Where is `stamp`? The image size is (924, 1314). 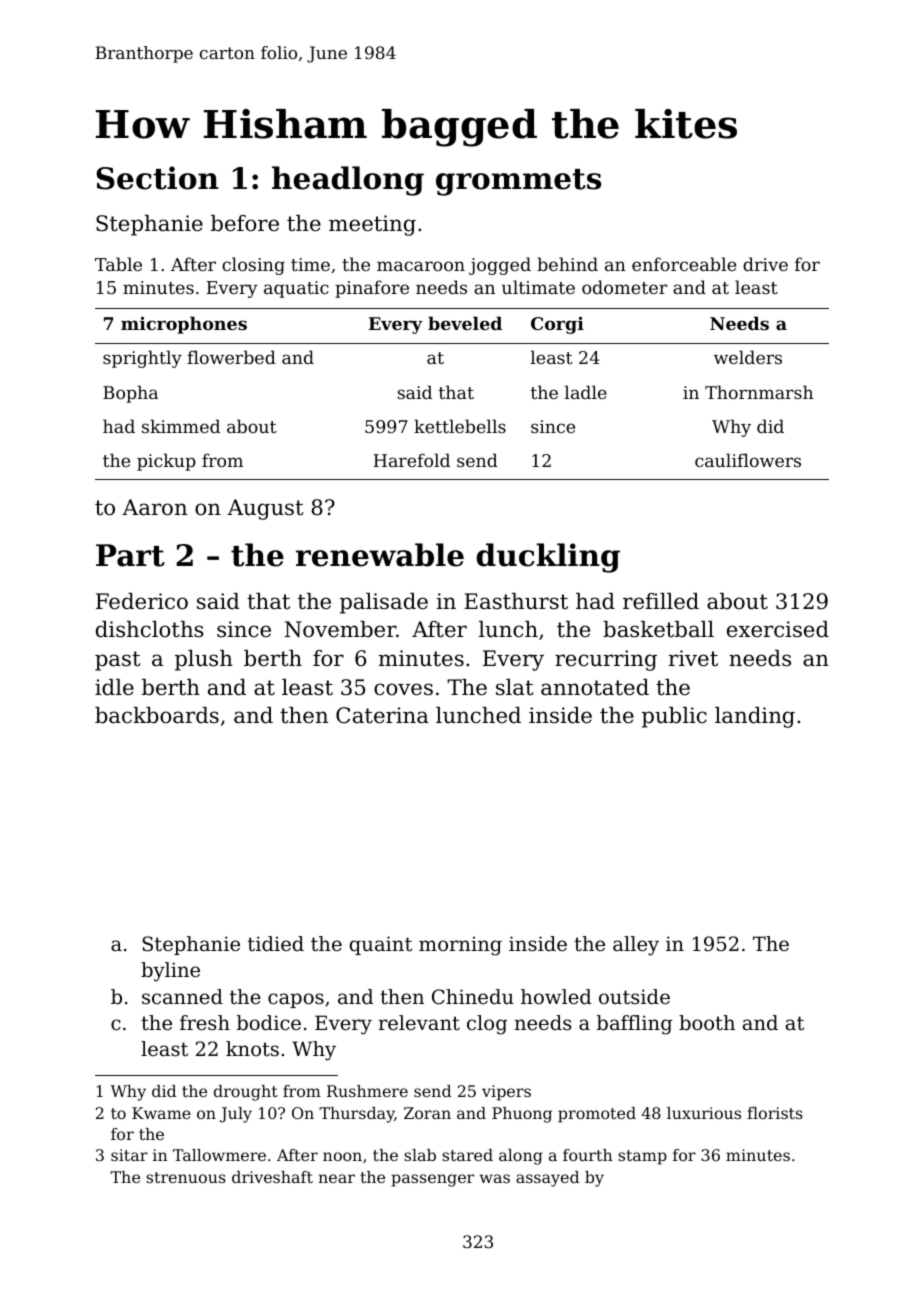
stamp is located at coordinates (642, 1157).
